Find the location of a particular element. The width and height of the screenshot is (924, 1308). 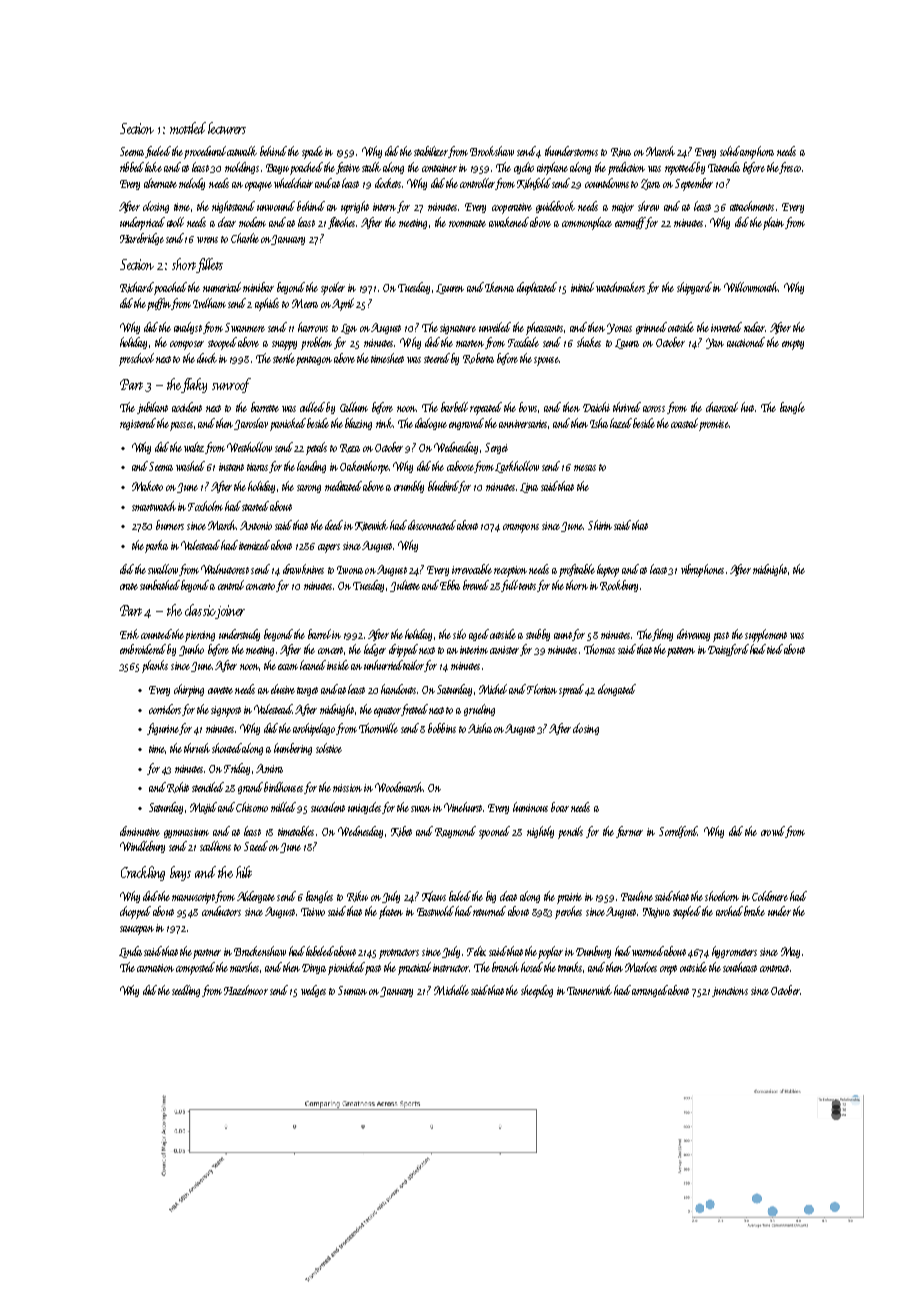

inverted is located at coordinates (726, 327).
